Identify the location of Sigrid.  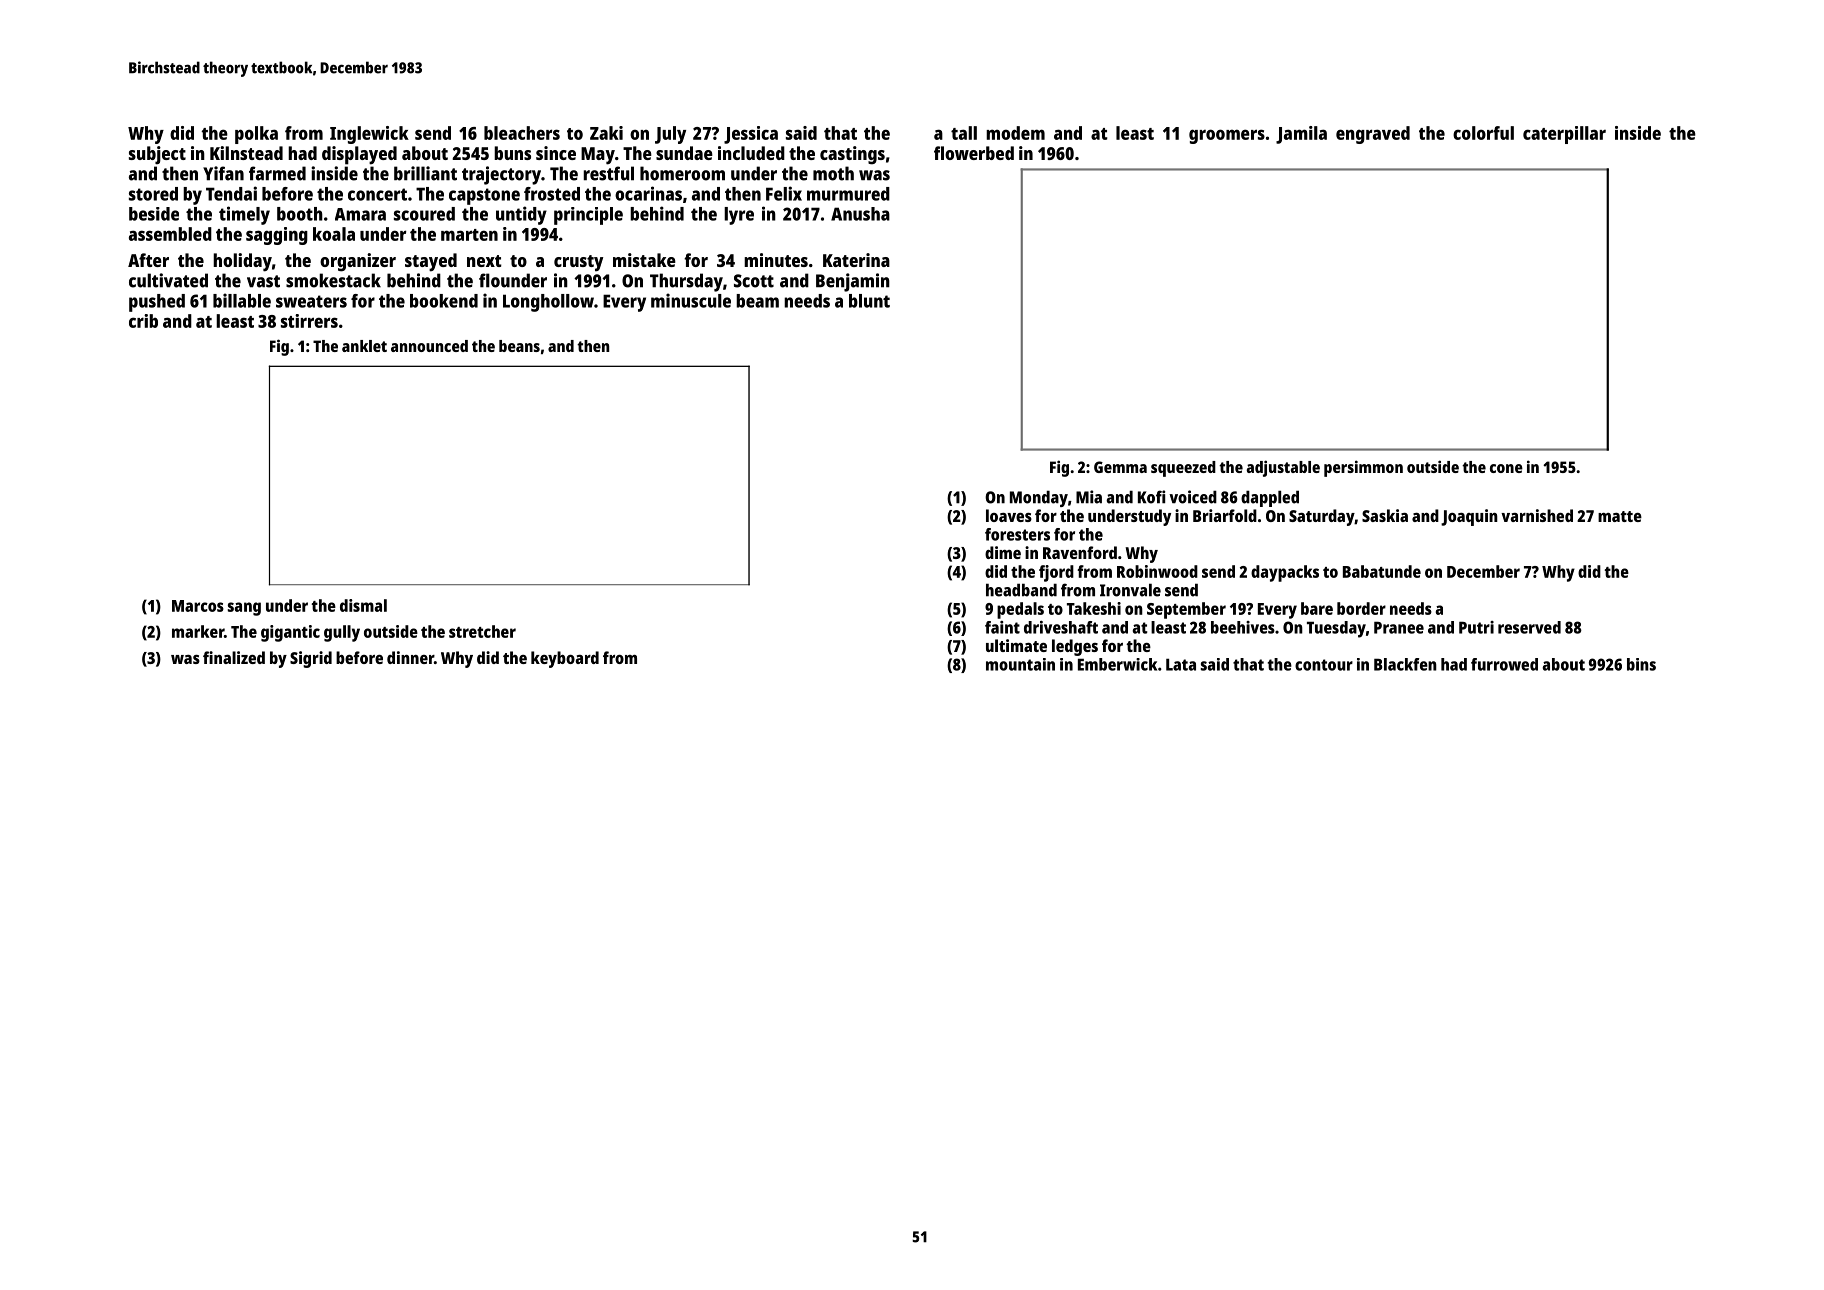
(311, 659).
